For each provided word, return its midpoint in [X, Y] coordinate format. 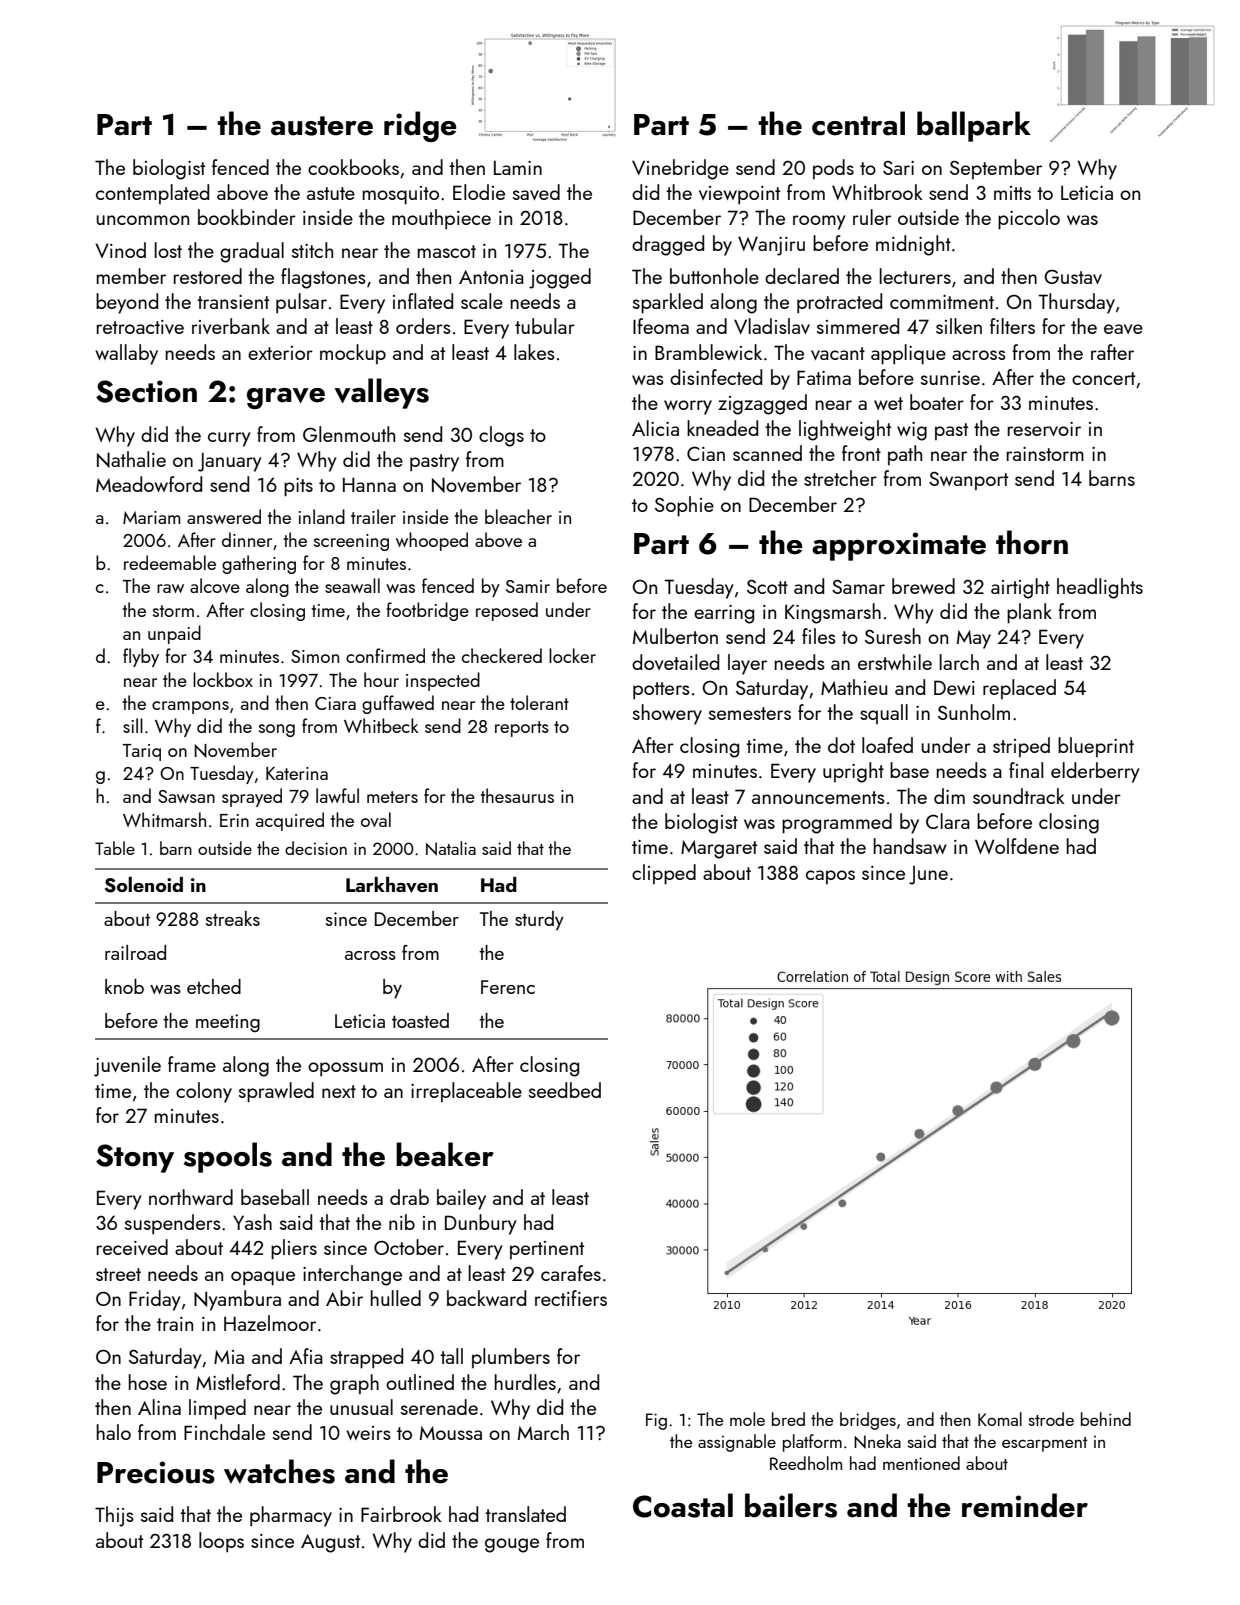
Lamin [518, 167]
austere [322, 126]
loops [221, 1542]
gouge [512, 1545]
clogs [501, 436]
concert [1103, 378]
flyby [141, 657]
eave [1123, 329]
